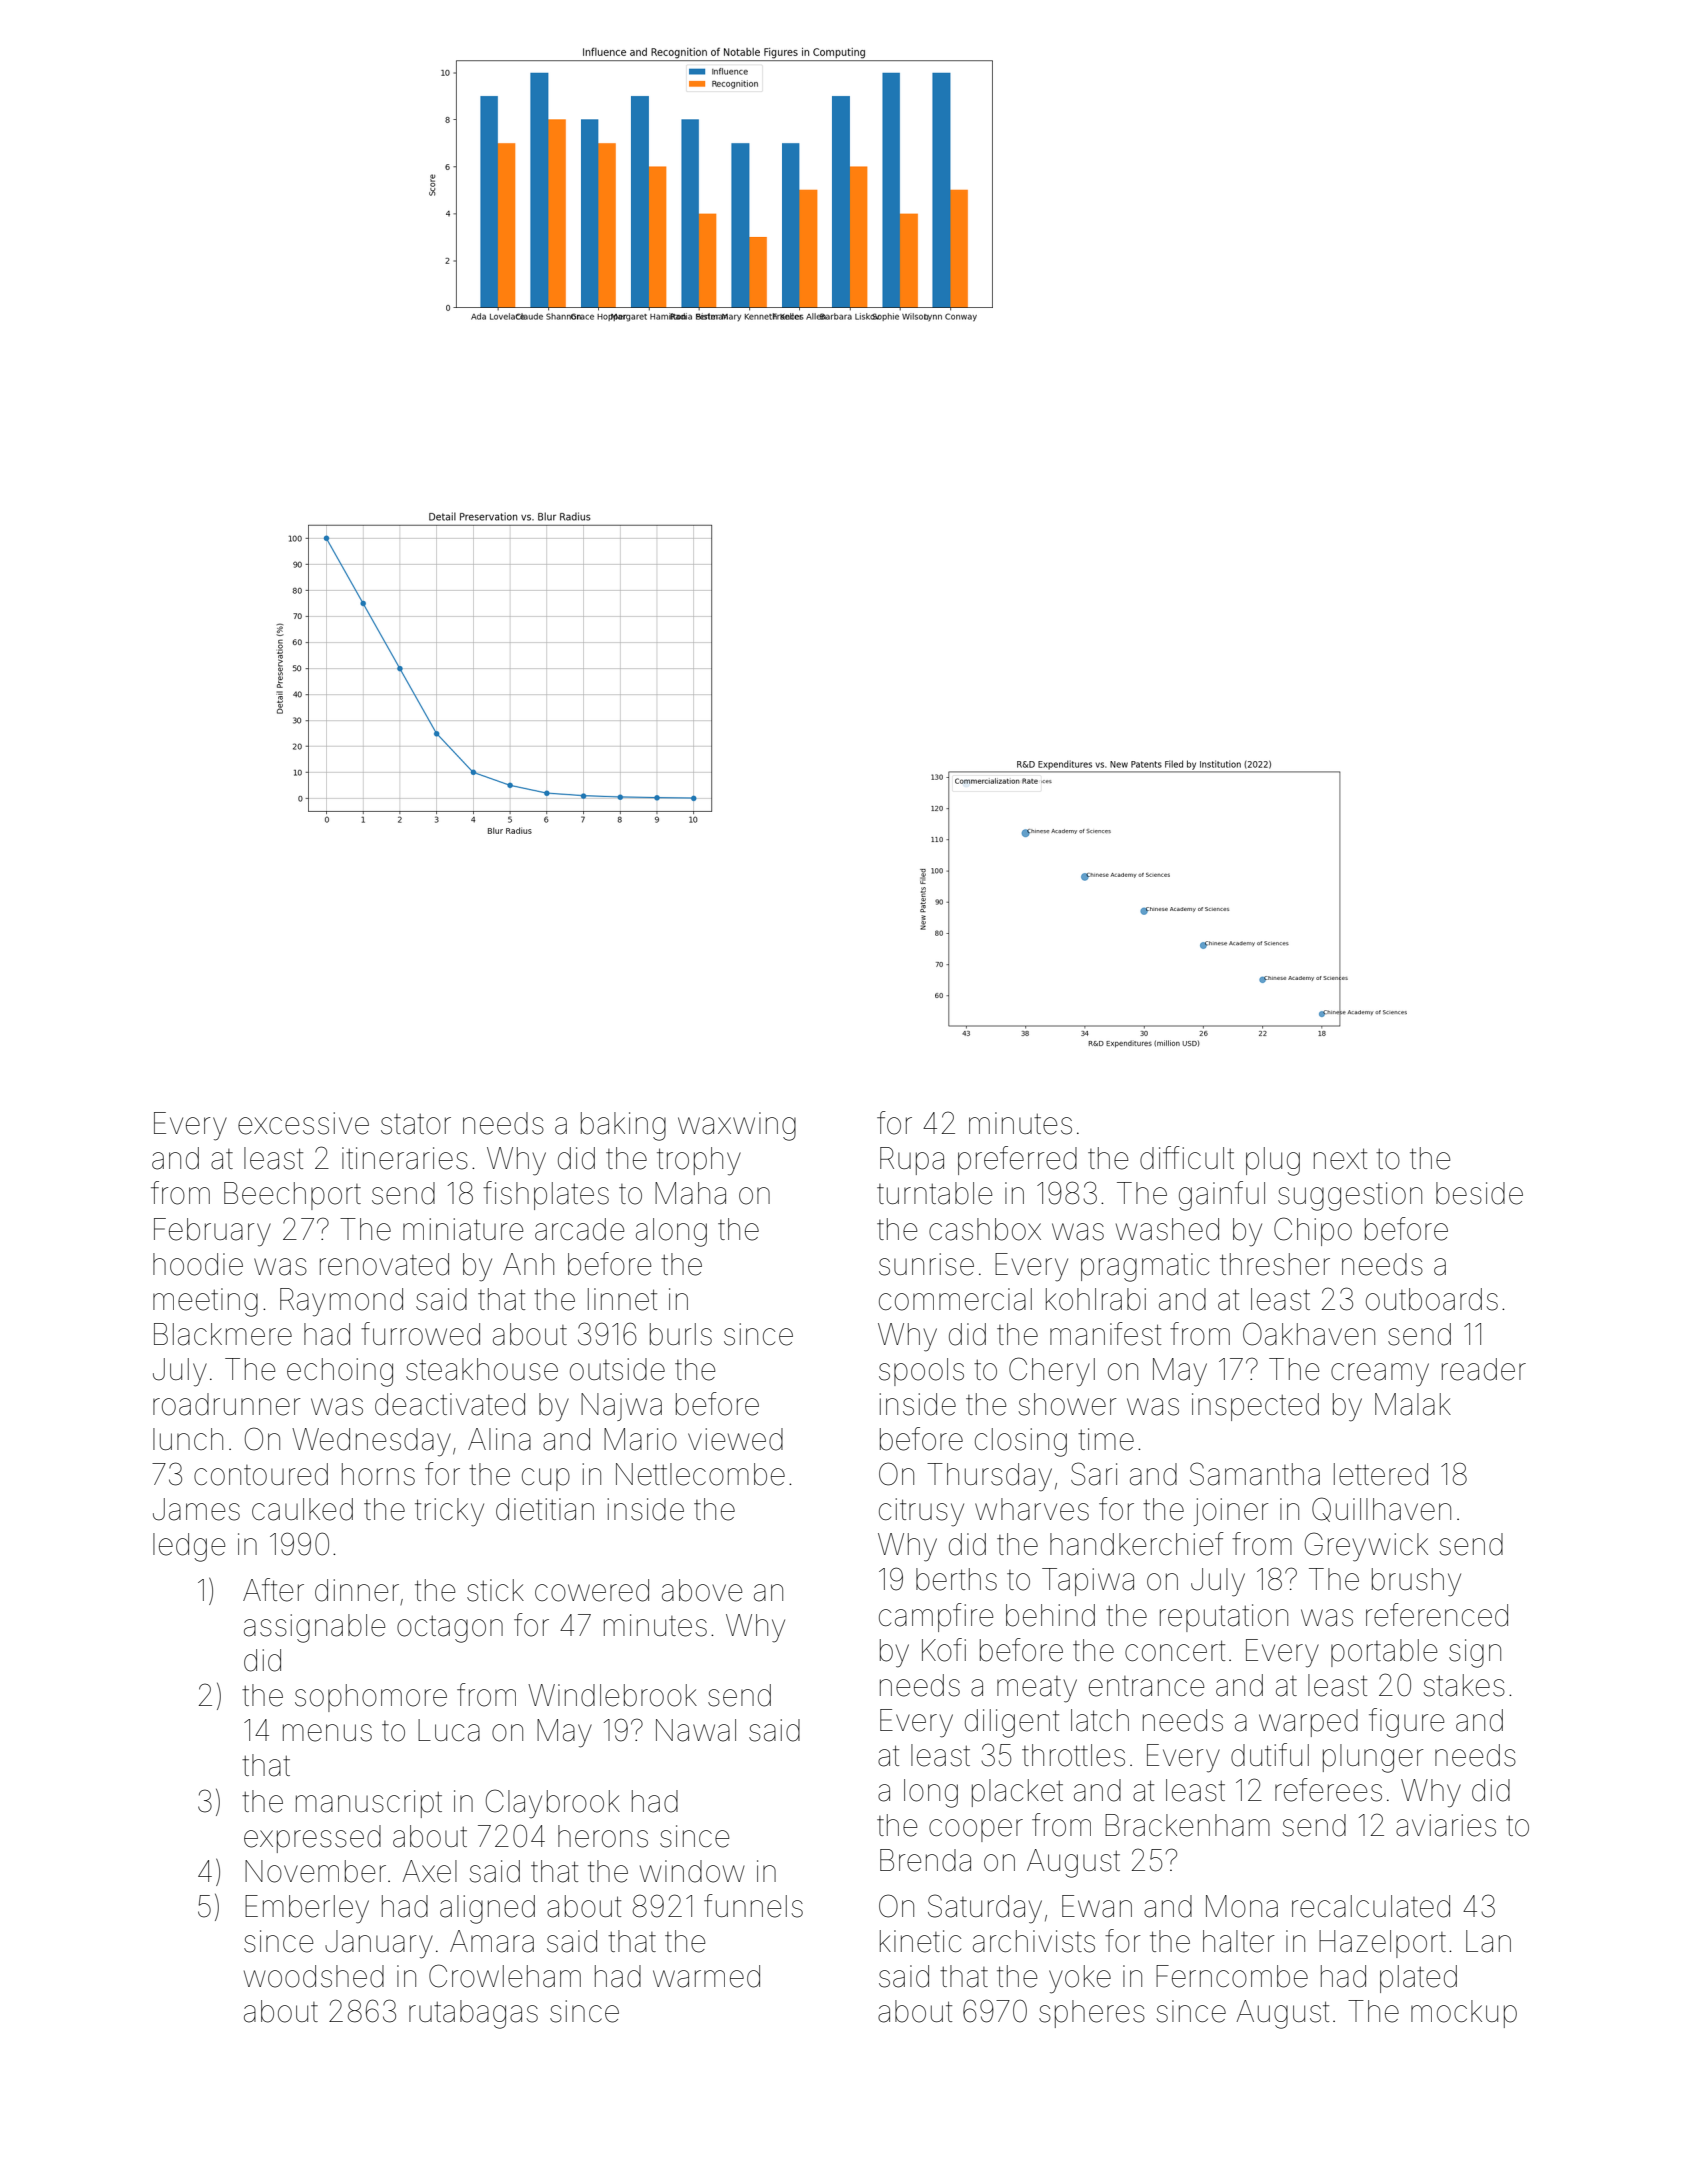 The height and width of the screenshot is (2178, 1683). What do you see at coordinates (1092, 2014) in the screenshot?
I see `spheres` at bounding box center [1092, 2014].
